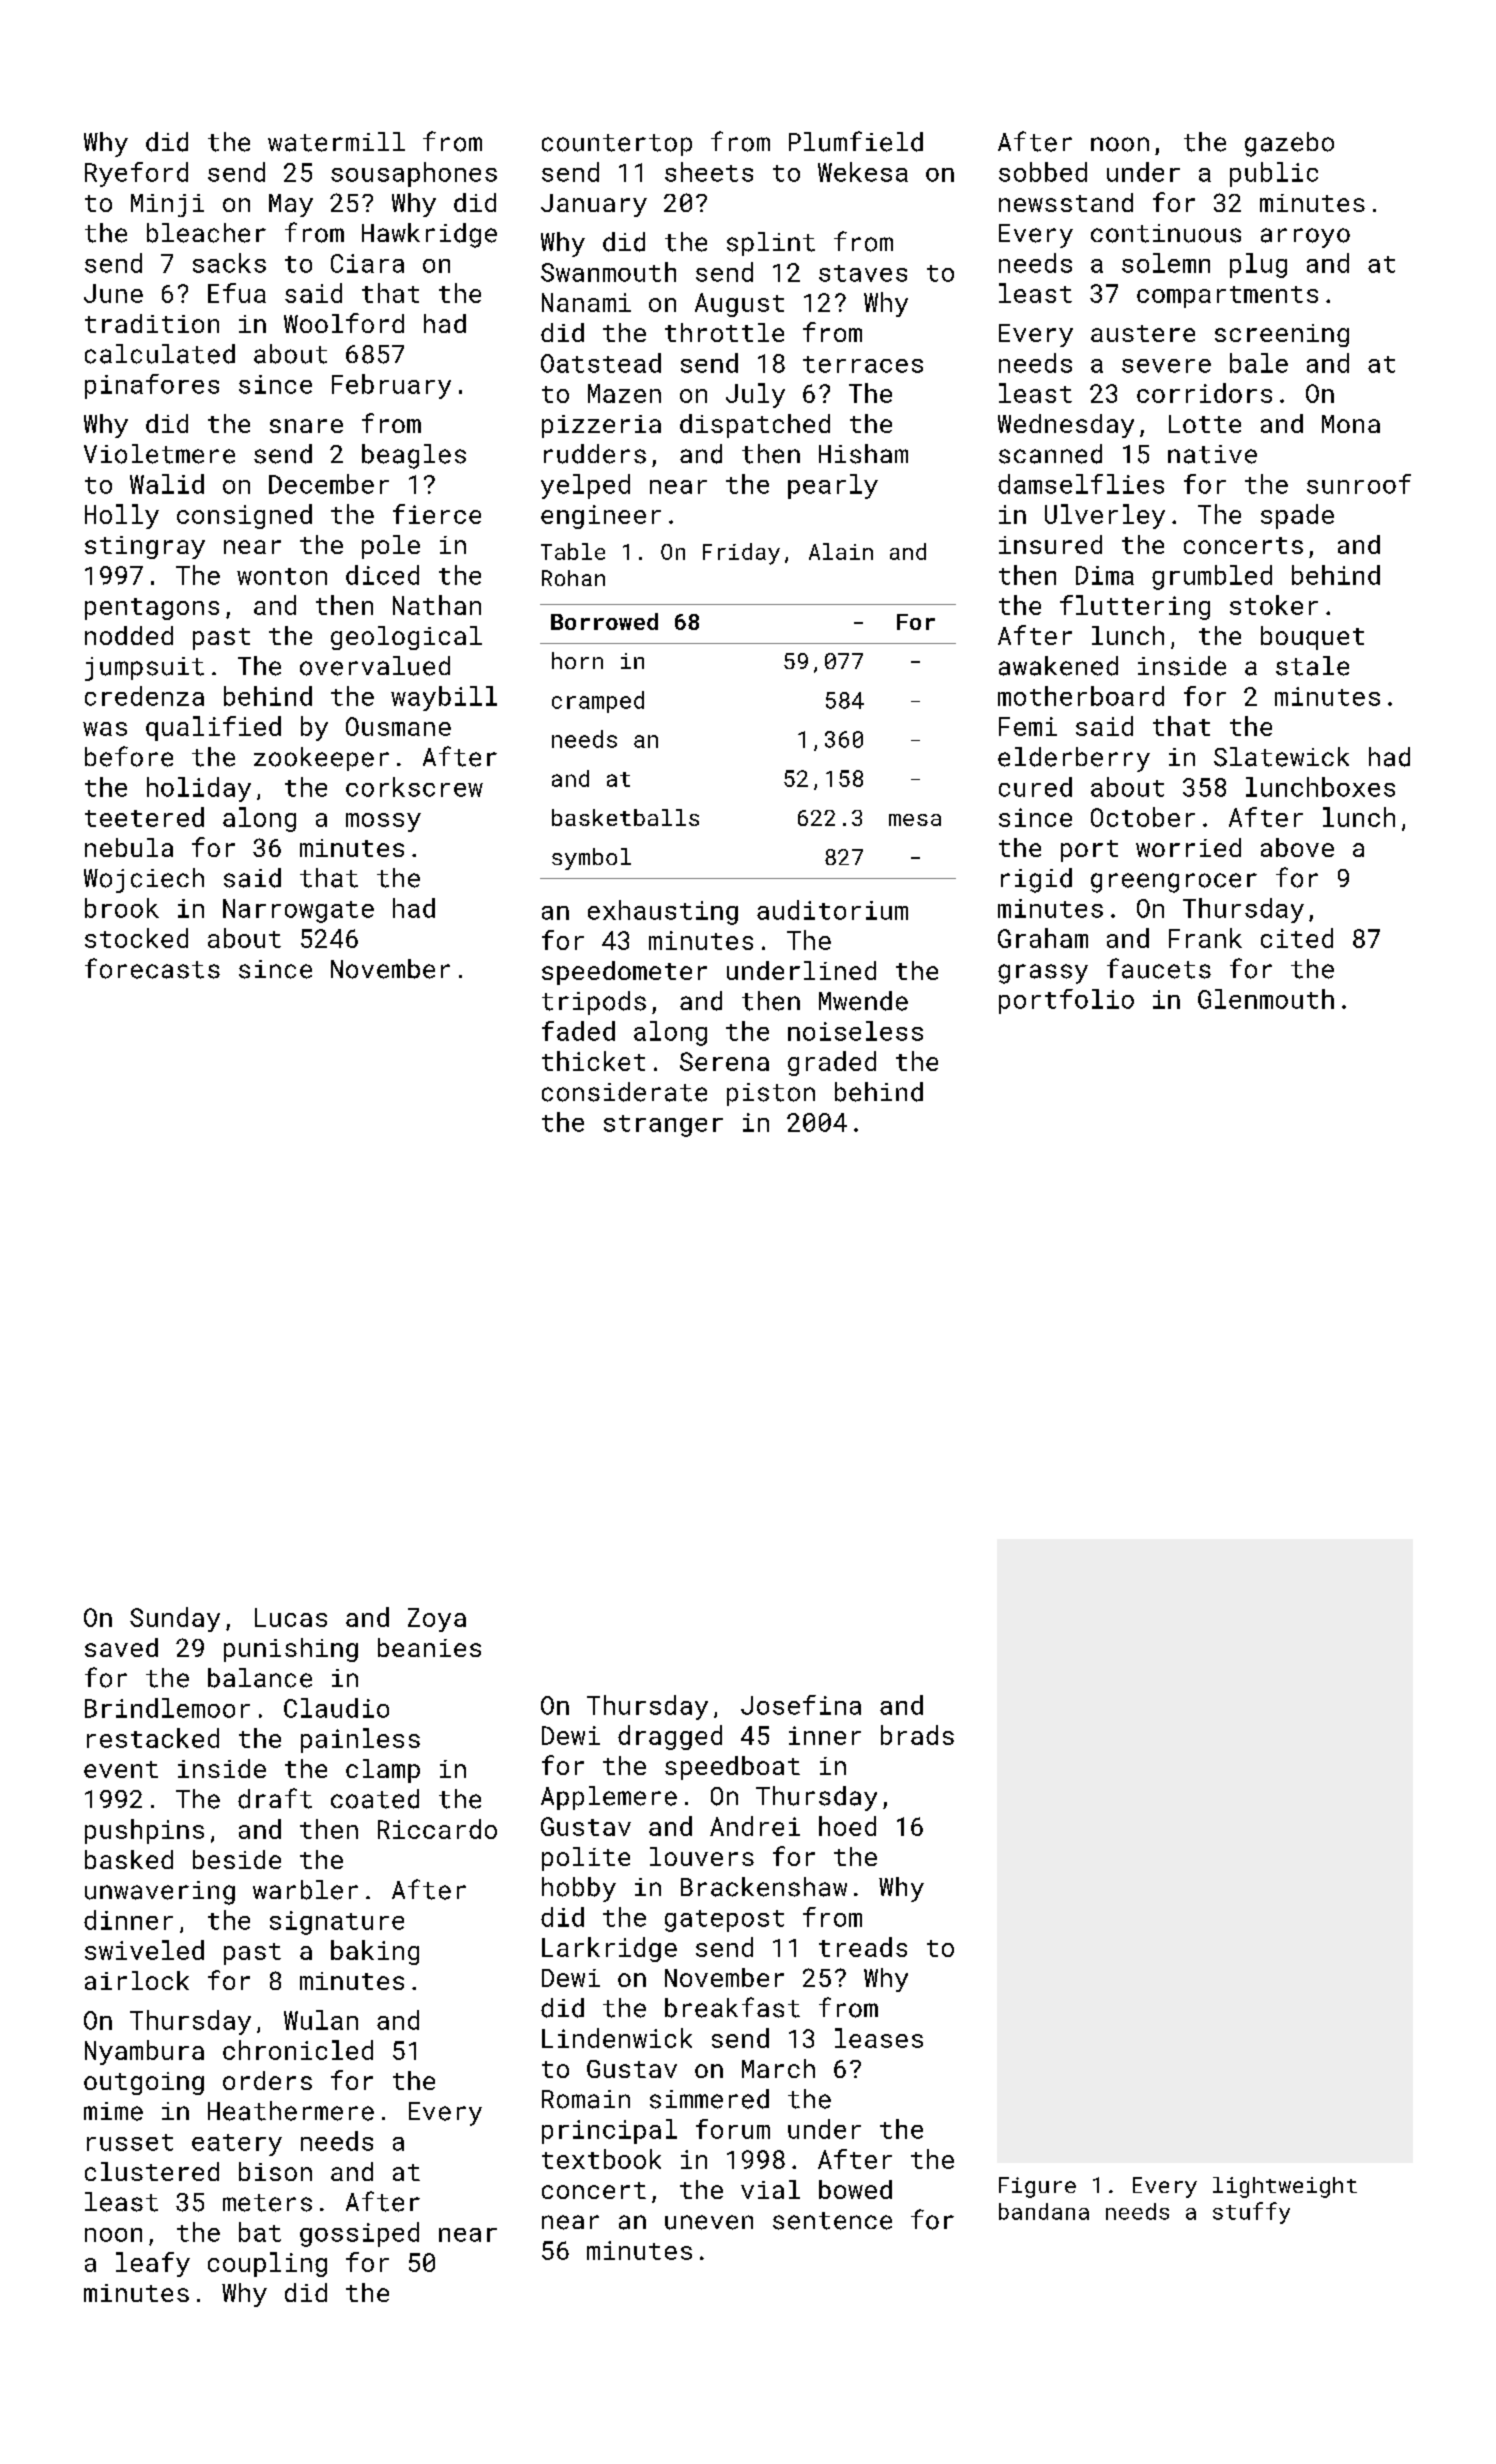  Describe the element at coordinates (383, 822) in the page. I see `mossy` at that location.
